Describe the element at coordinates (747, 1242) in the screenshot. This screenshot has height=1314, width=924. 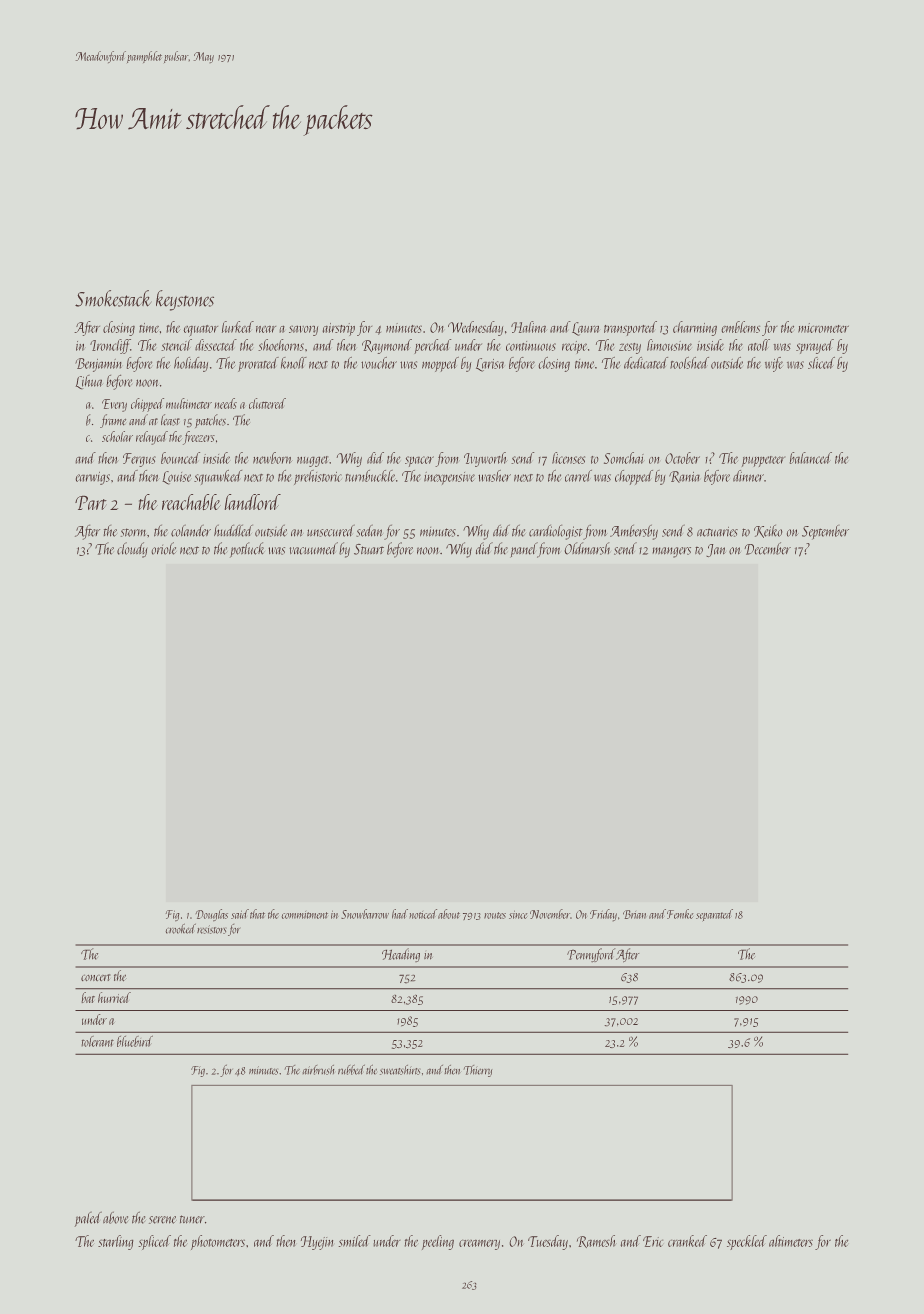
I see `speckled` at that location.
